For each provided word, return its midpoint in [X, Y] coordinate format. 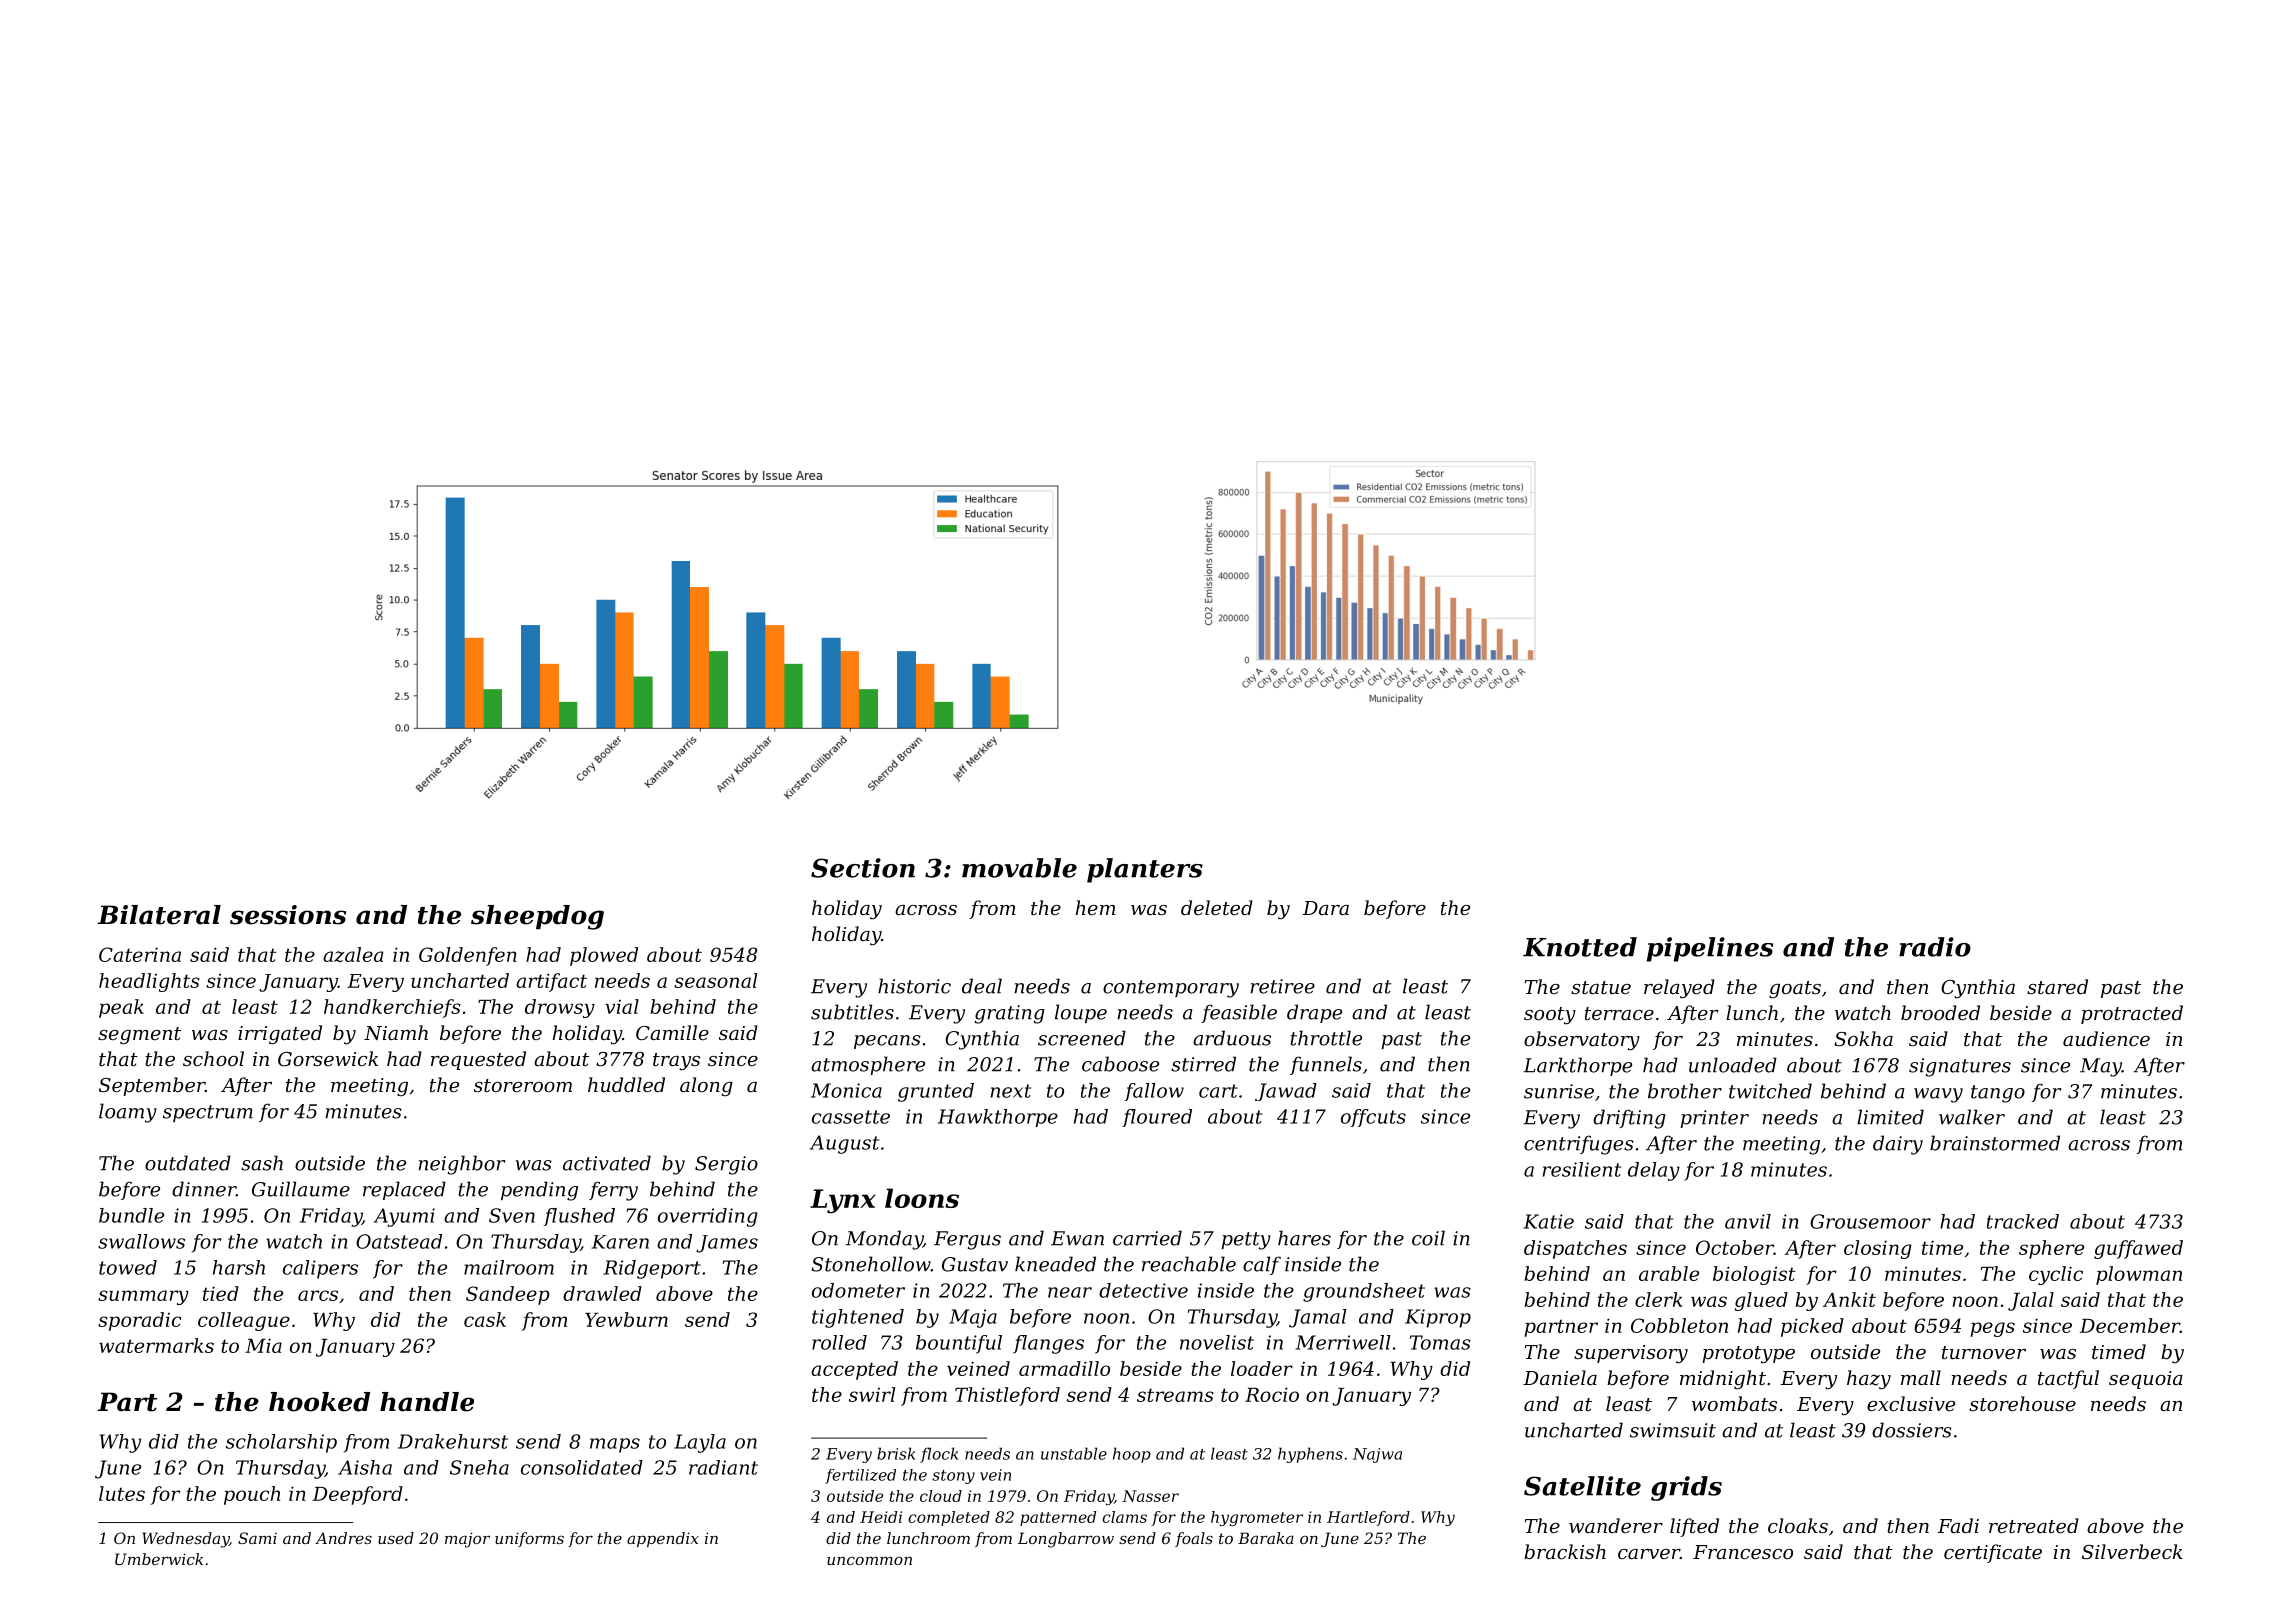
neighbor [461, 1165]
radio [1935, 947]
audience [2106, 1038]
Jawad [1286, 1092]
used [396, 1538]
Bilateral [159, 915]
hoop [1132, 1455]
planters [1145, 870]
